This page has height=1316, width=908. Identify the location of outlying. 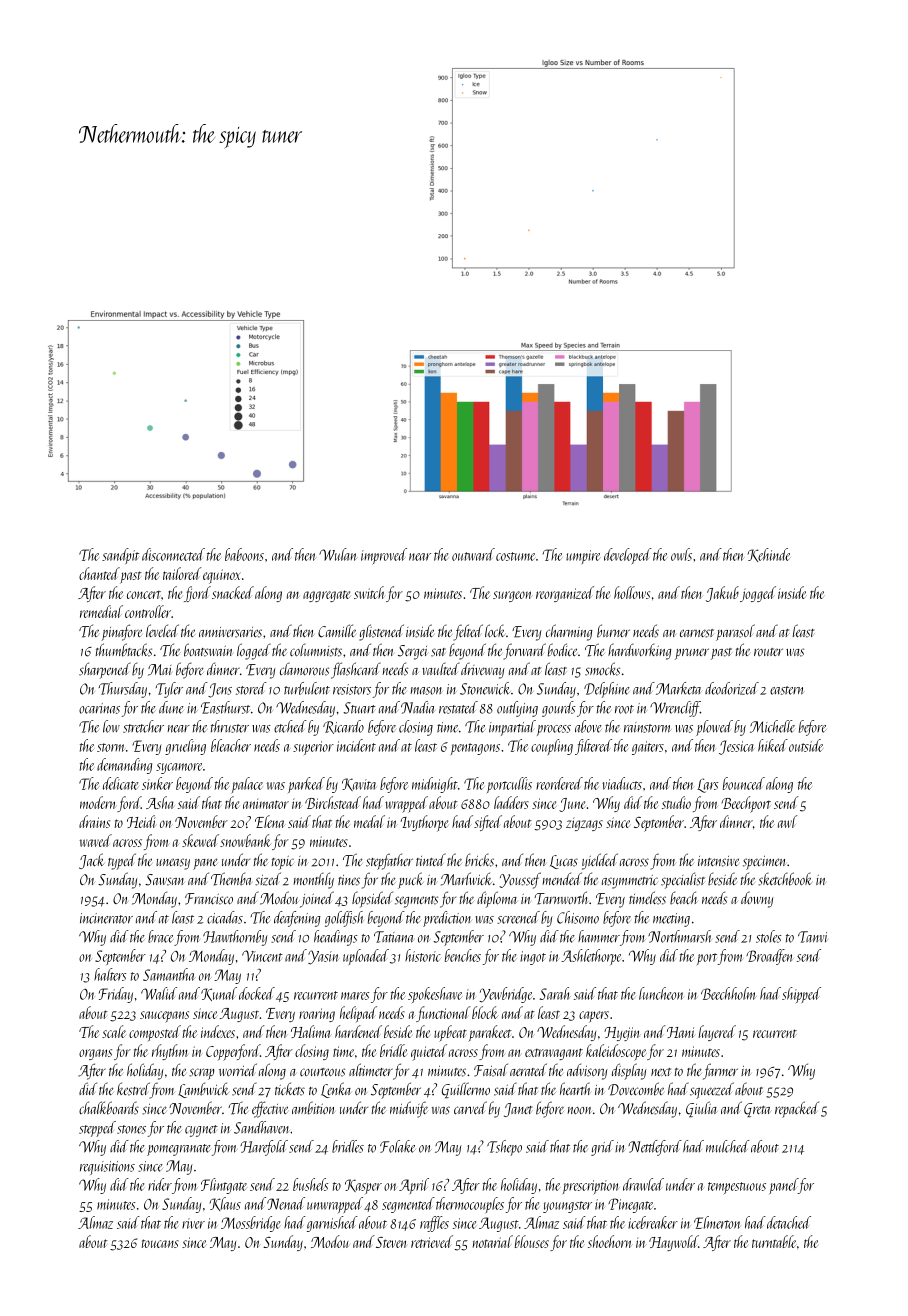
(517, 709).
